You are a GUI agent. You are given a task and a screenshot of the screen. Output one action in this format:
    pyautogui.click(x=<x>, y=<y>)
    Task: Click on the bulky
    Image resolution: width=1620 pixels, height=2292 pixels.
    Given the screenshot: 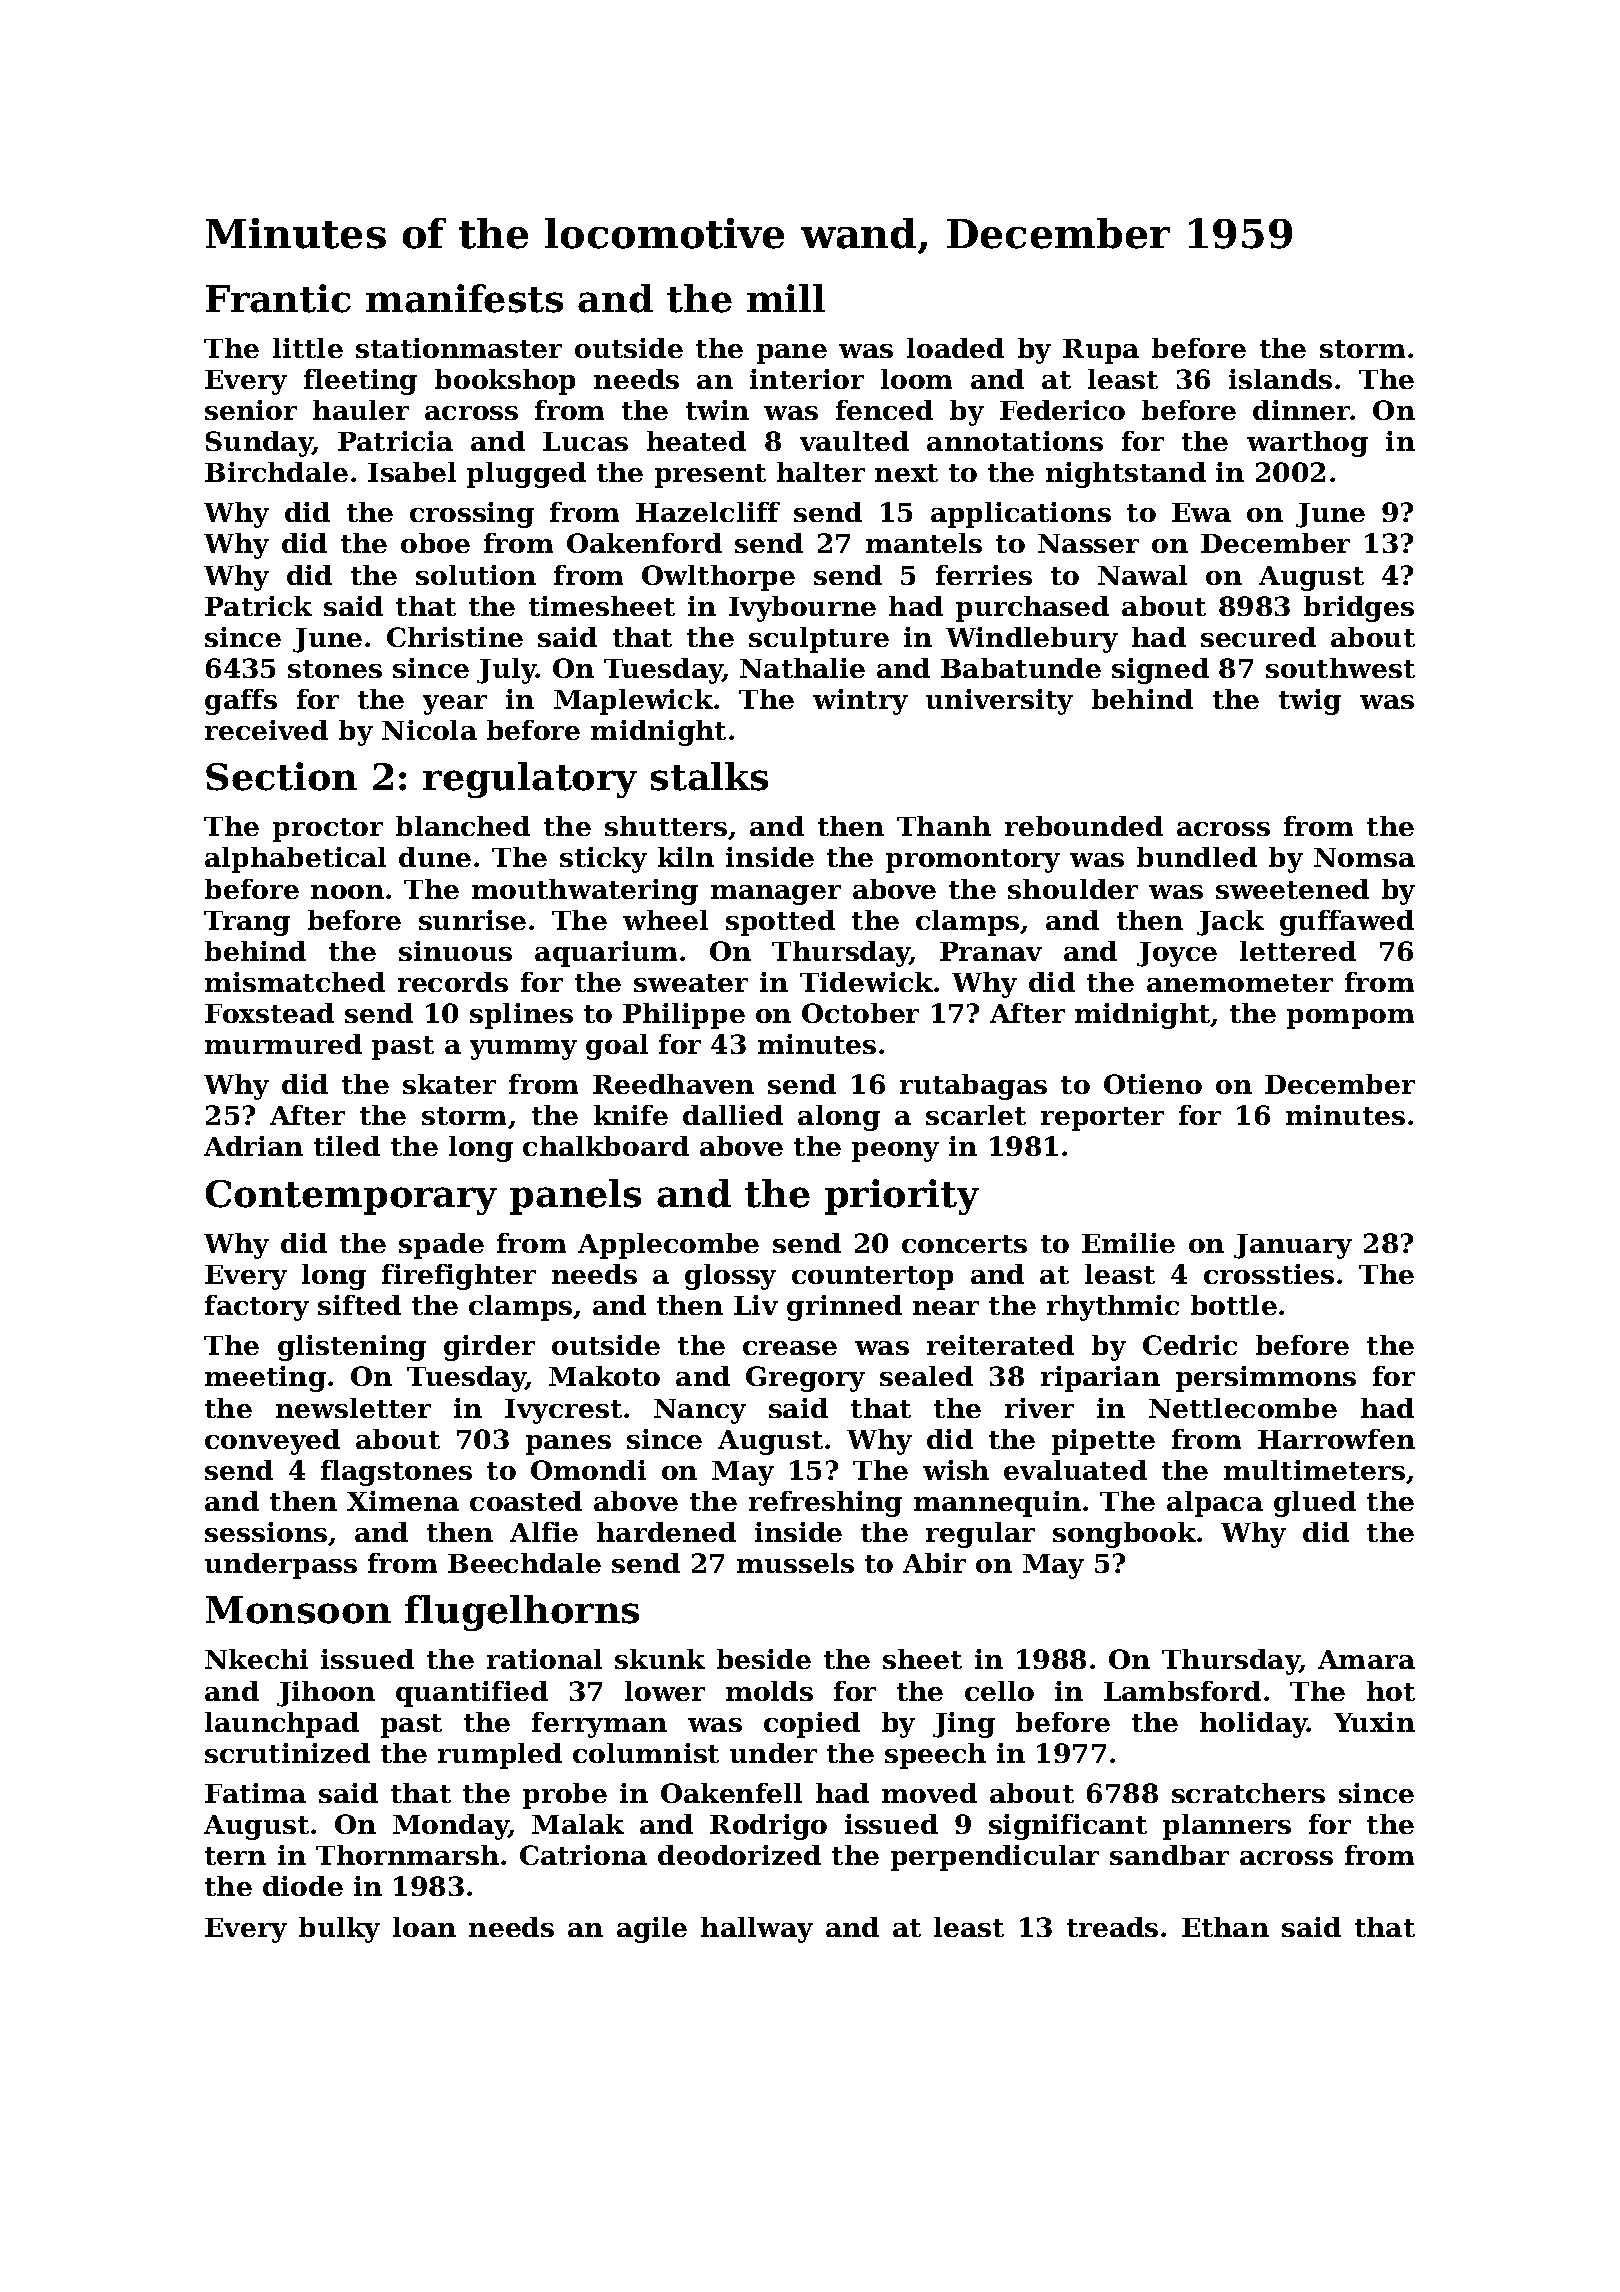 What is the action you would take?
    pyautogui.click(x=339, y=1930)
